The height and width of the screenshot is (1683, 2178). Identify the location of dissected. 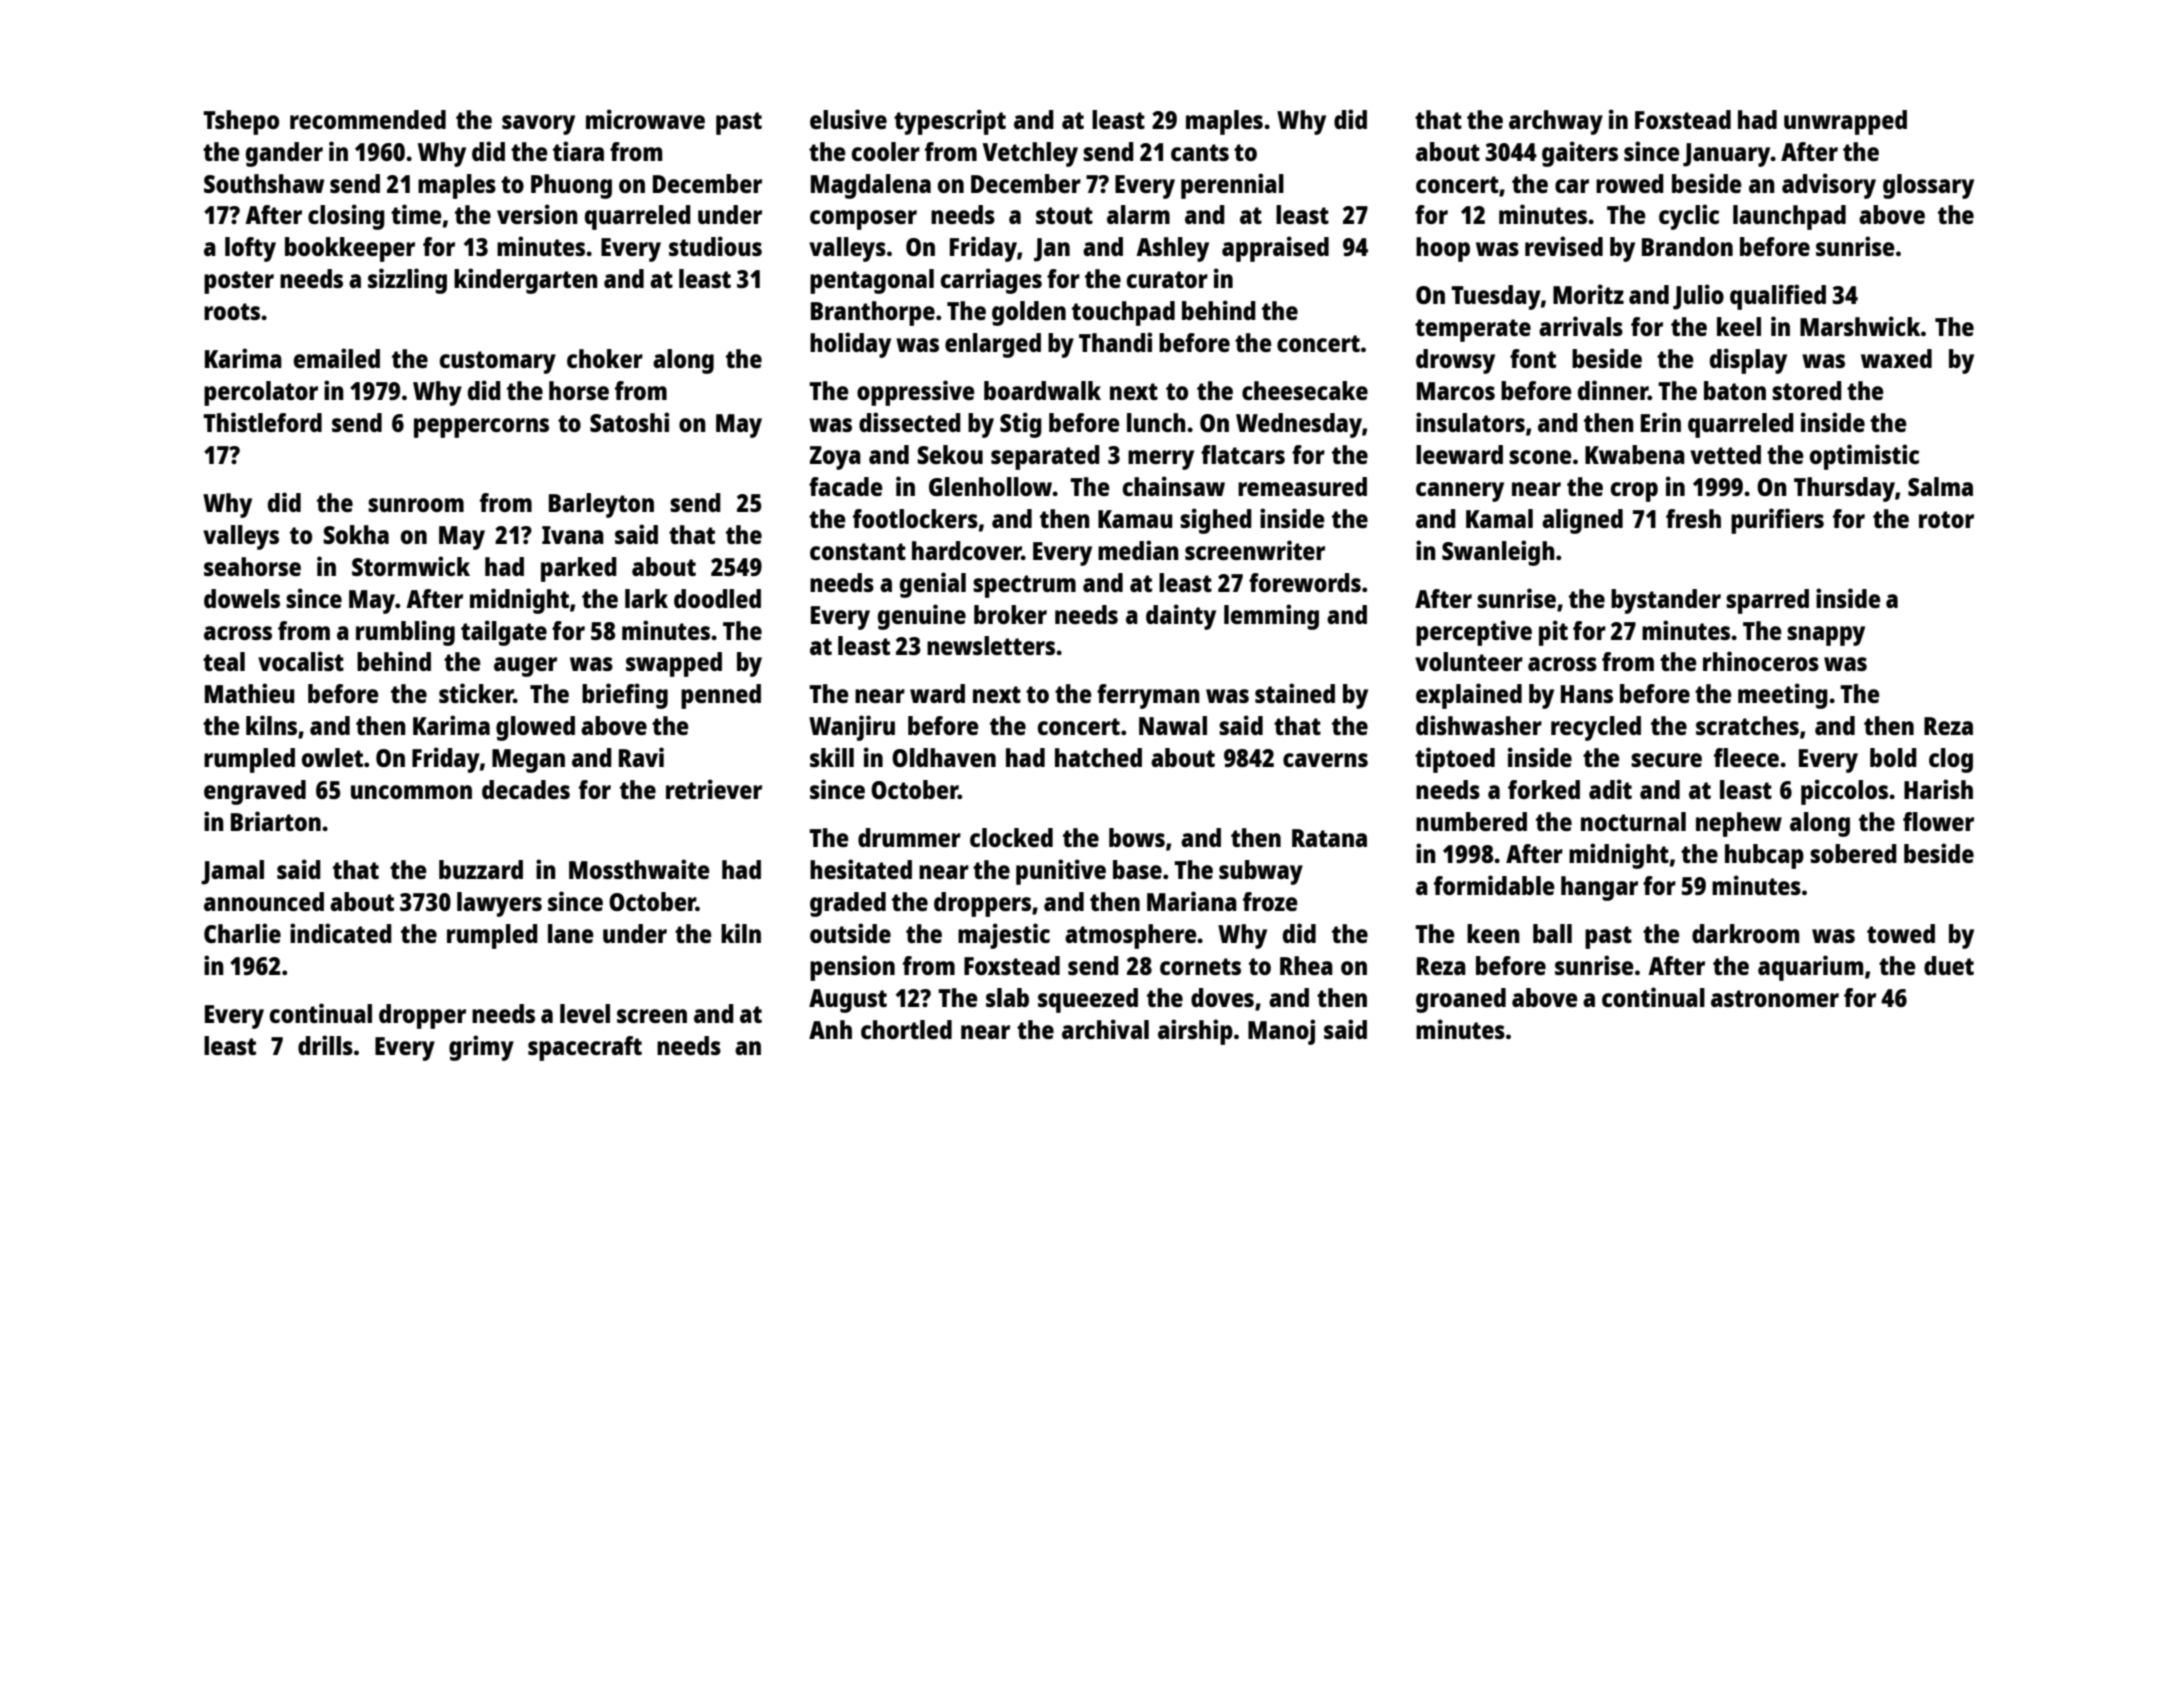
(910, 422).
